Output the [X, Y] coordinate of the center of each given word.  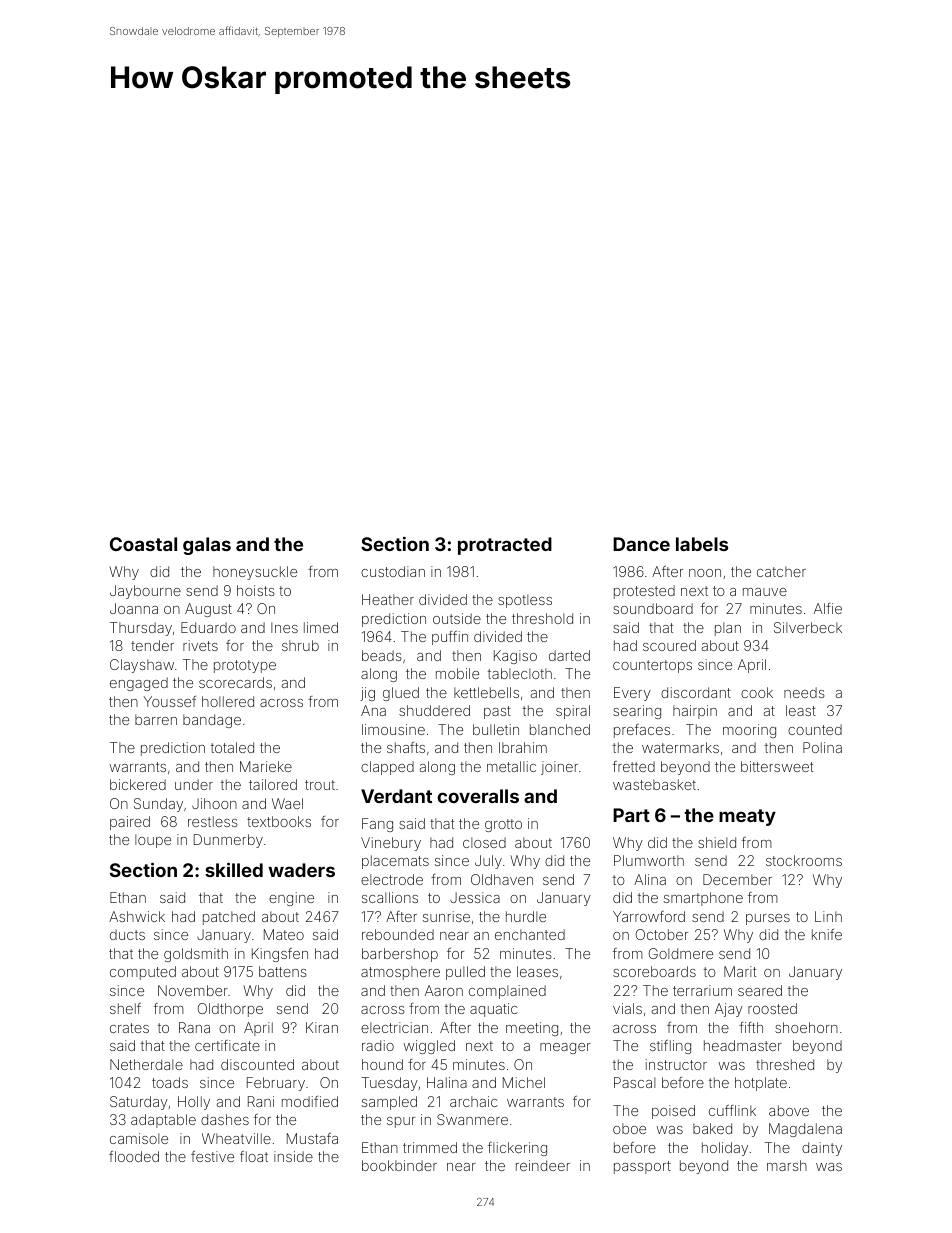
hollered [228, 701]
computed [143, 973]
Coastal [143, 544]
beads [382, 655]
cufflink [732, 1110]
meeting [532, 1029]
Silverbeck [808, 627]
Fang [377, 825]
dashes [225, 1119]
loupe [153, 841]
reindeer [543, 1165]
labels [702, 544]
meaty [747, 817]
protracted [505, 546]
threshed [785, 1064]
